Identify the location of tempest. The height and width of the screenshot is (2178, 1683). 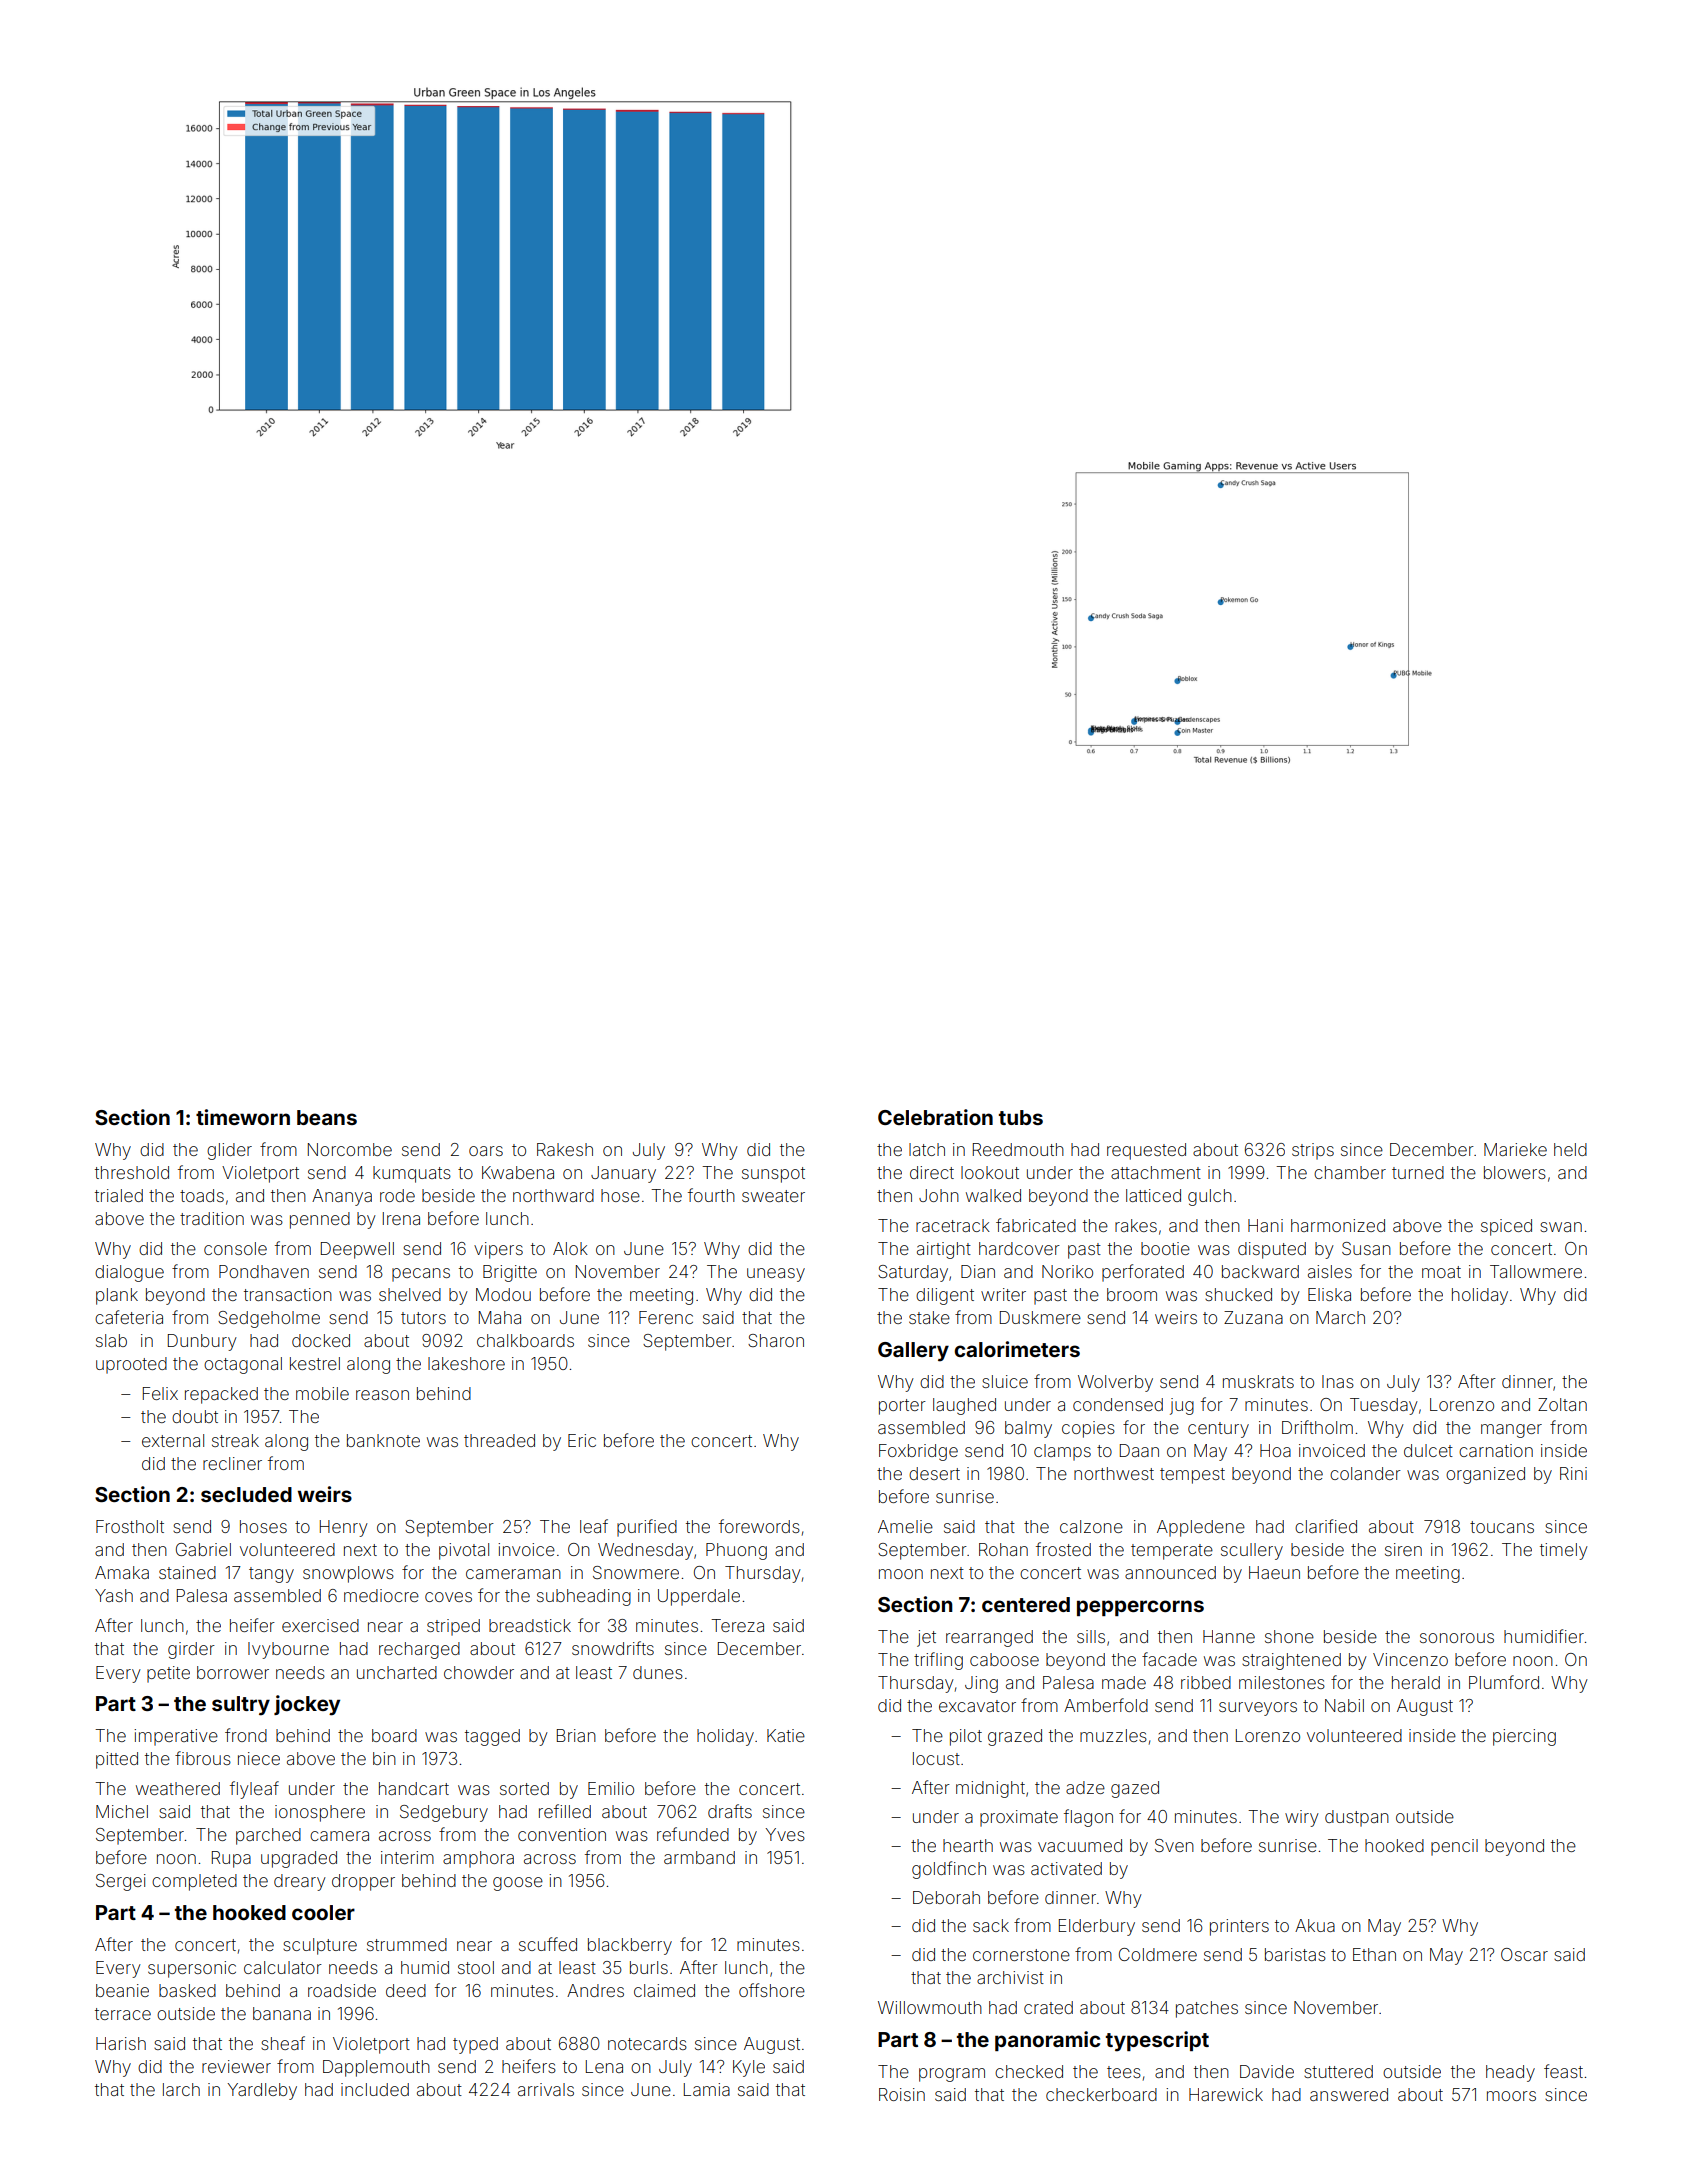
(1192, 1476).
